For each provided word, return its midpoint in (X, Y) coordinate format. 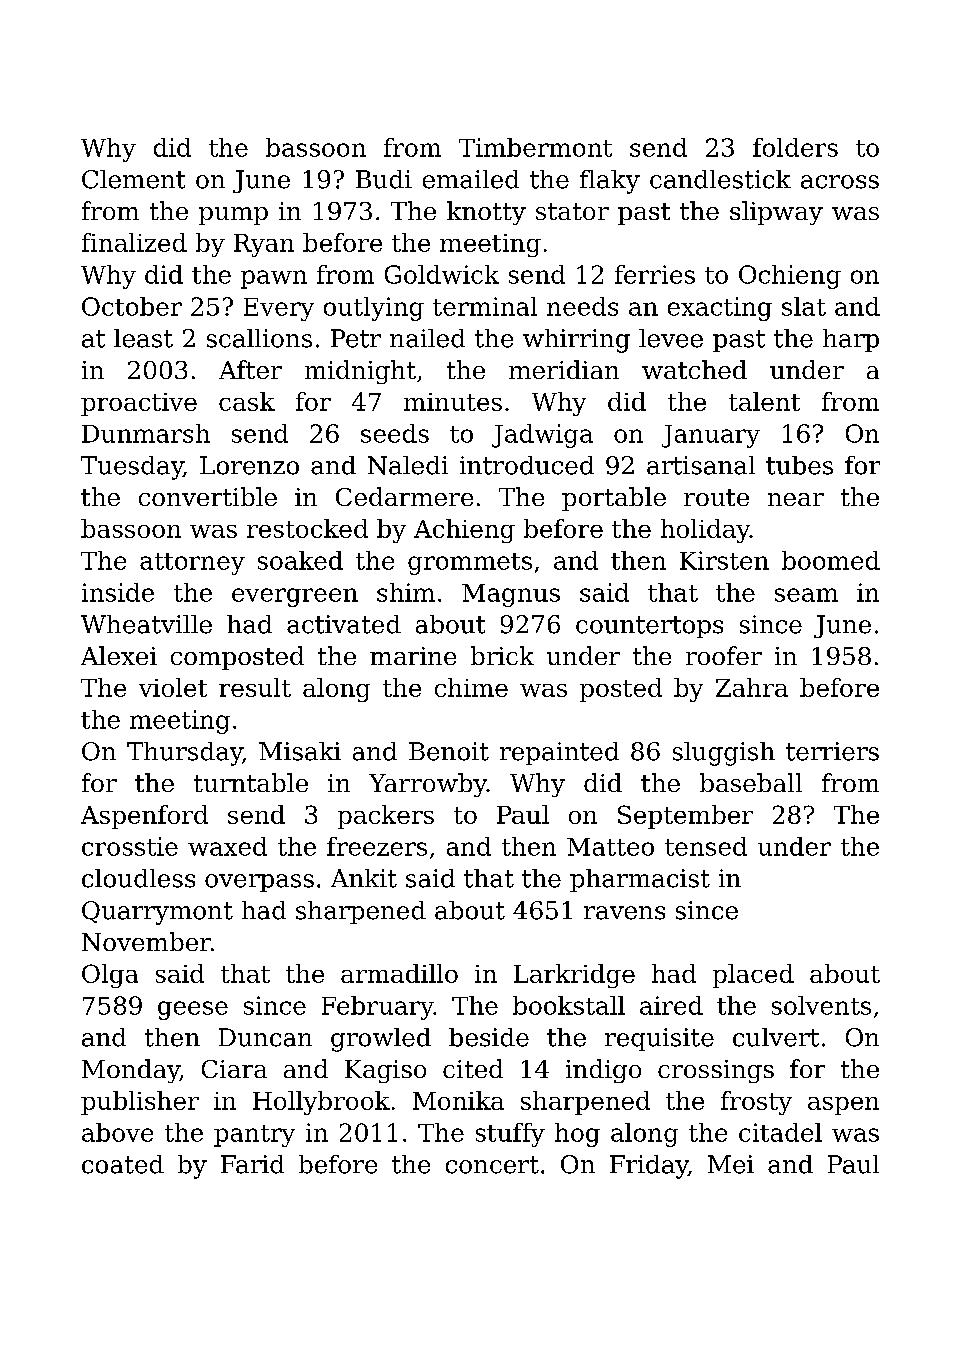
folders (795, 147)
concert (492, 1165)
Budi (384, 179)
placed (753, 976)
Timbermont (535, 147)
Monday (131, 1071)
